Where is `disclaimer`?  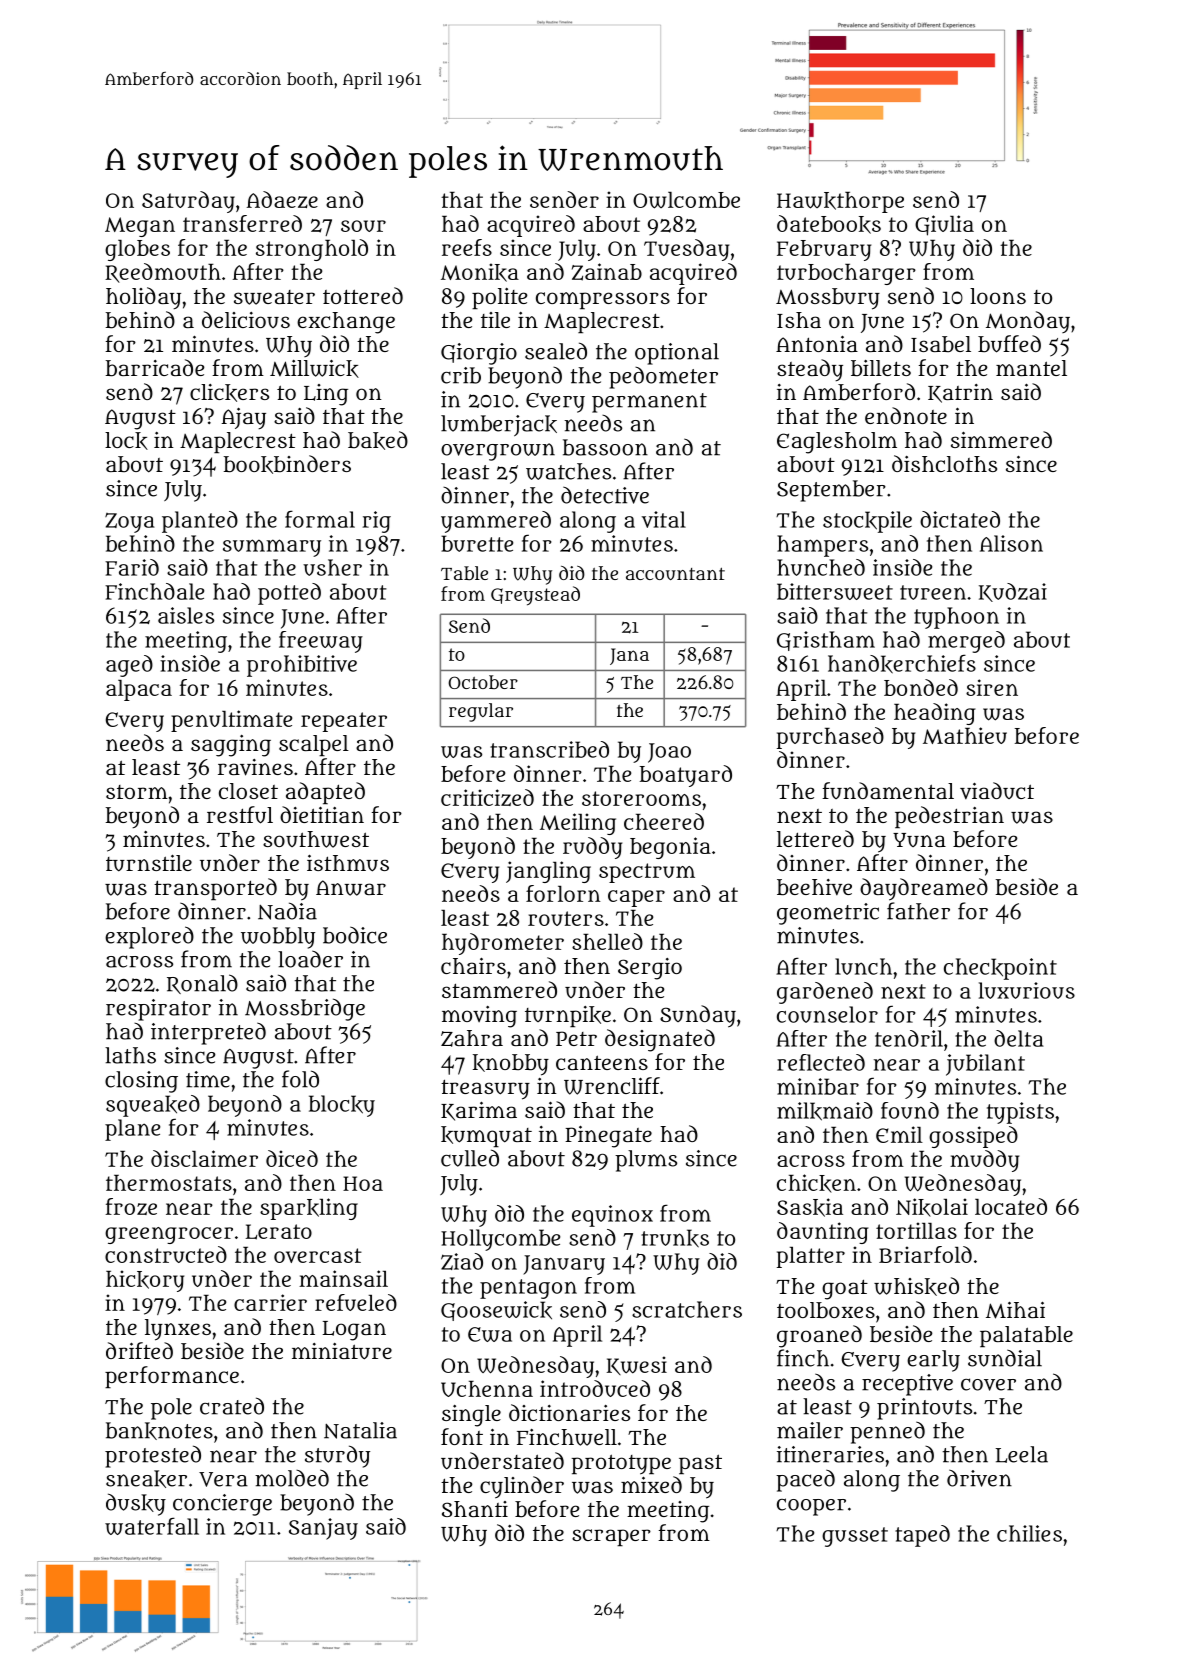
disclaimer is located at coordinates (204, 1158).
